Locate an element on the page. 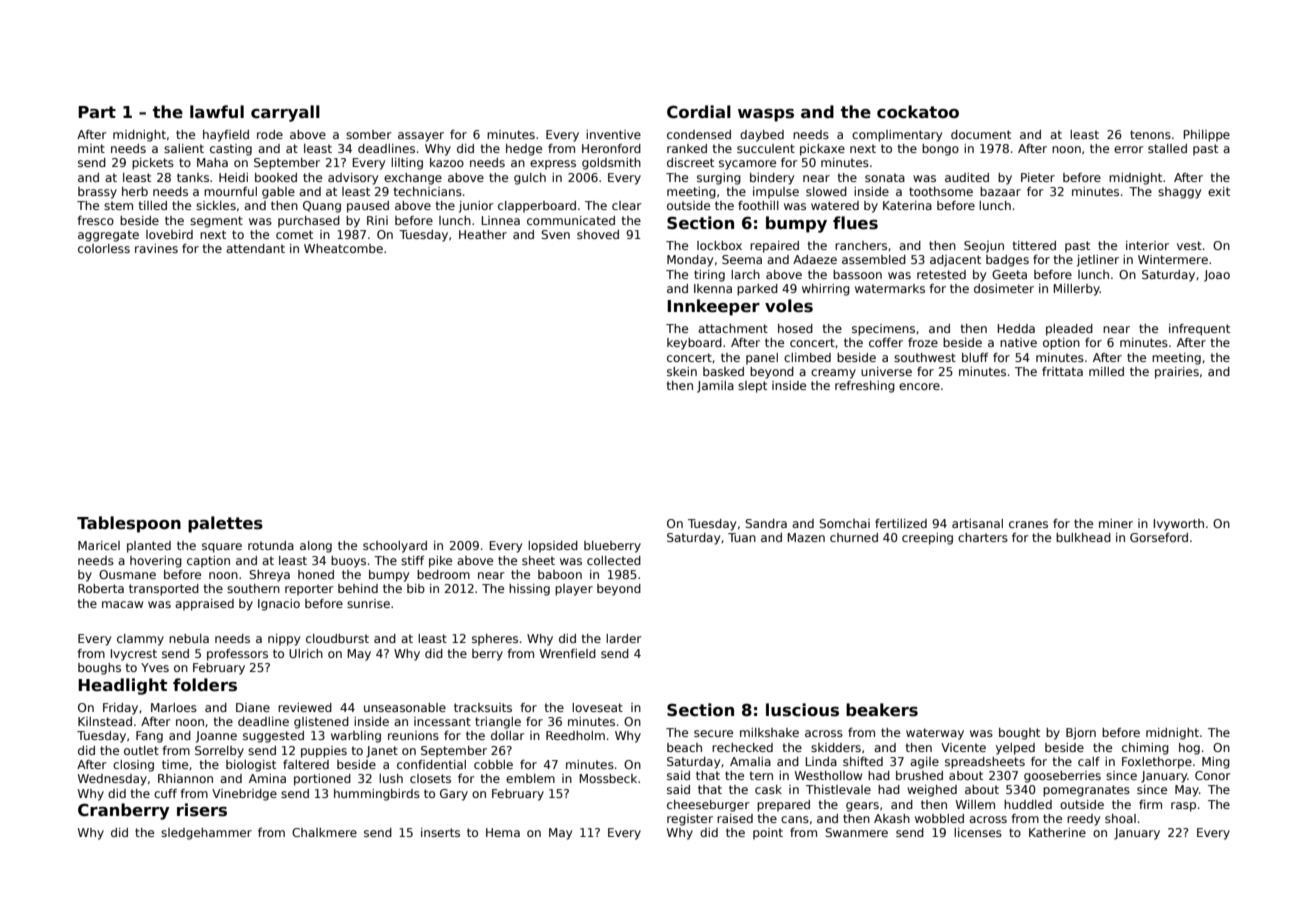  milkshake is located at coordinates (769, 732).
